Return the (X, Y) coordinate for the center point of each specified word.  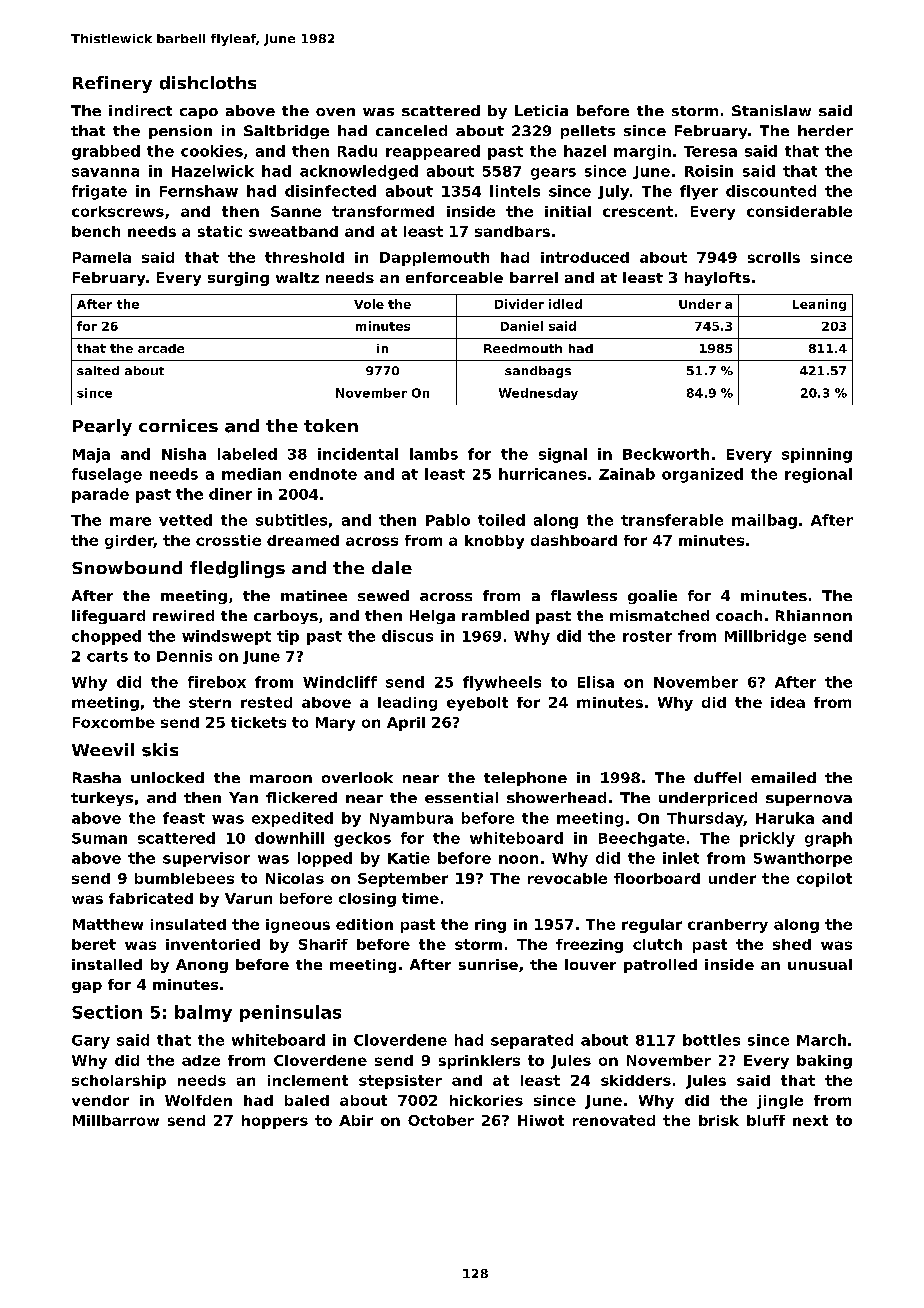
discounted (771, 191)
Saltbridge (286, 132)
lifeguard (108, 617)
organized (702, 475)
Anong (202, 966)
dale (392, 567)
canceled (411, 130)
